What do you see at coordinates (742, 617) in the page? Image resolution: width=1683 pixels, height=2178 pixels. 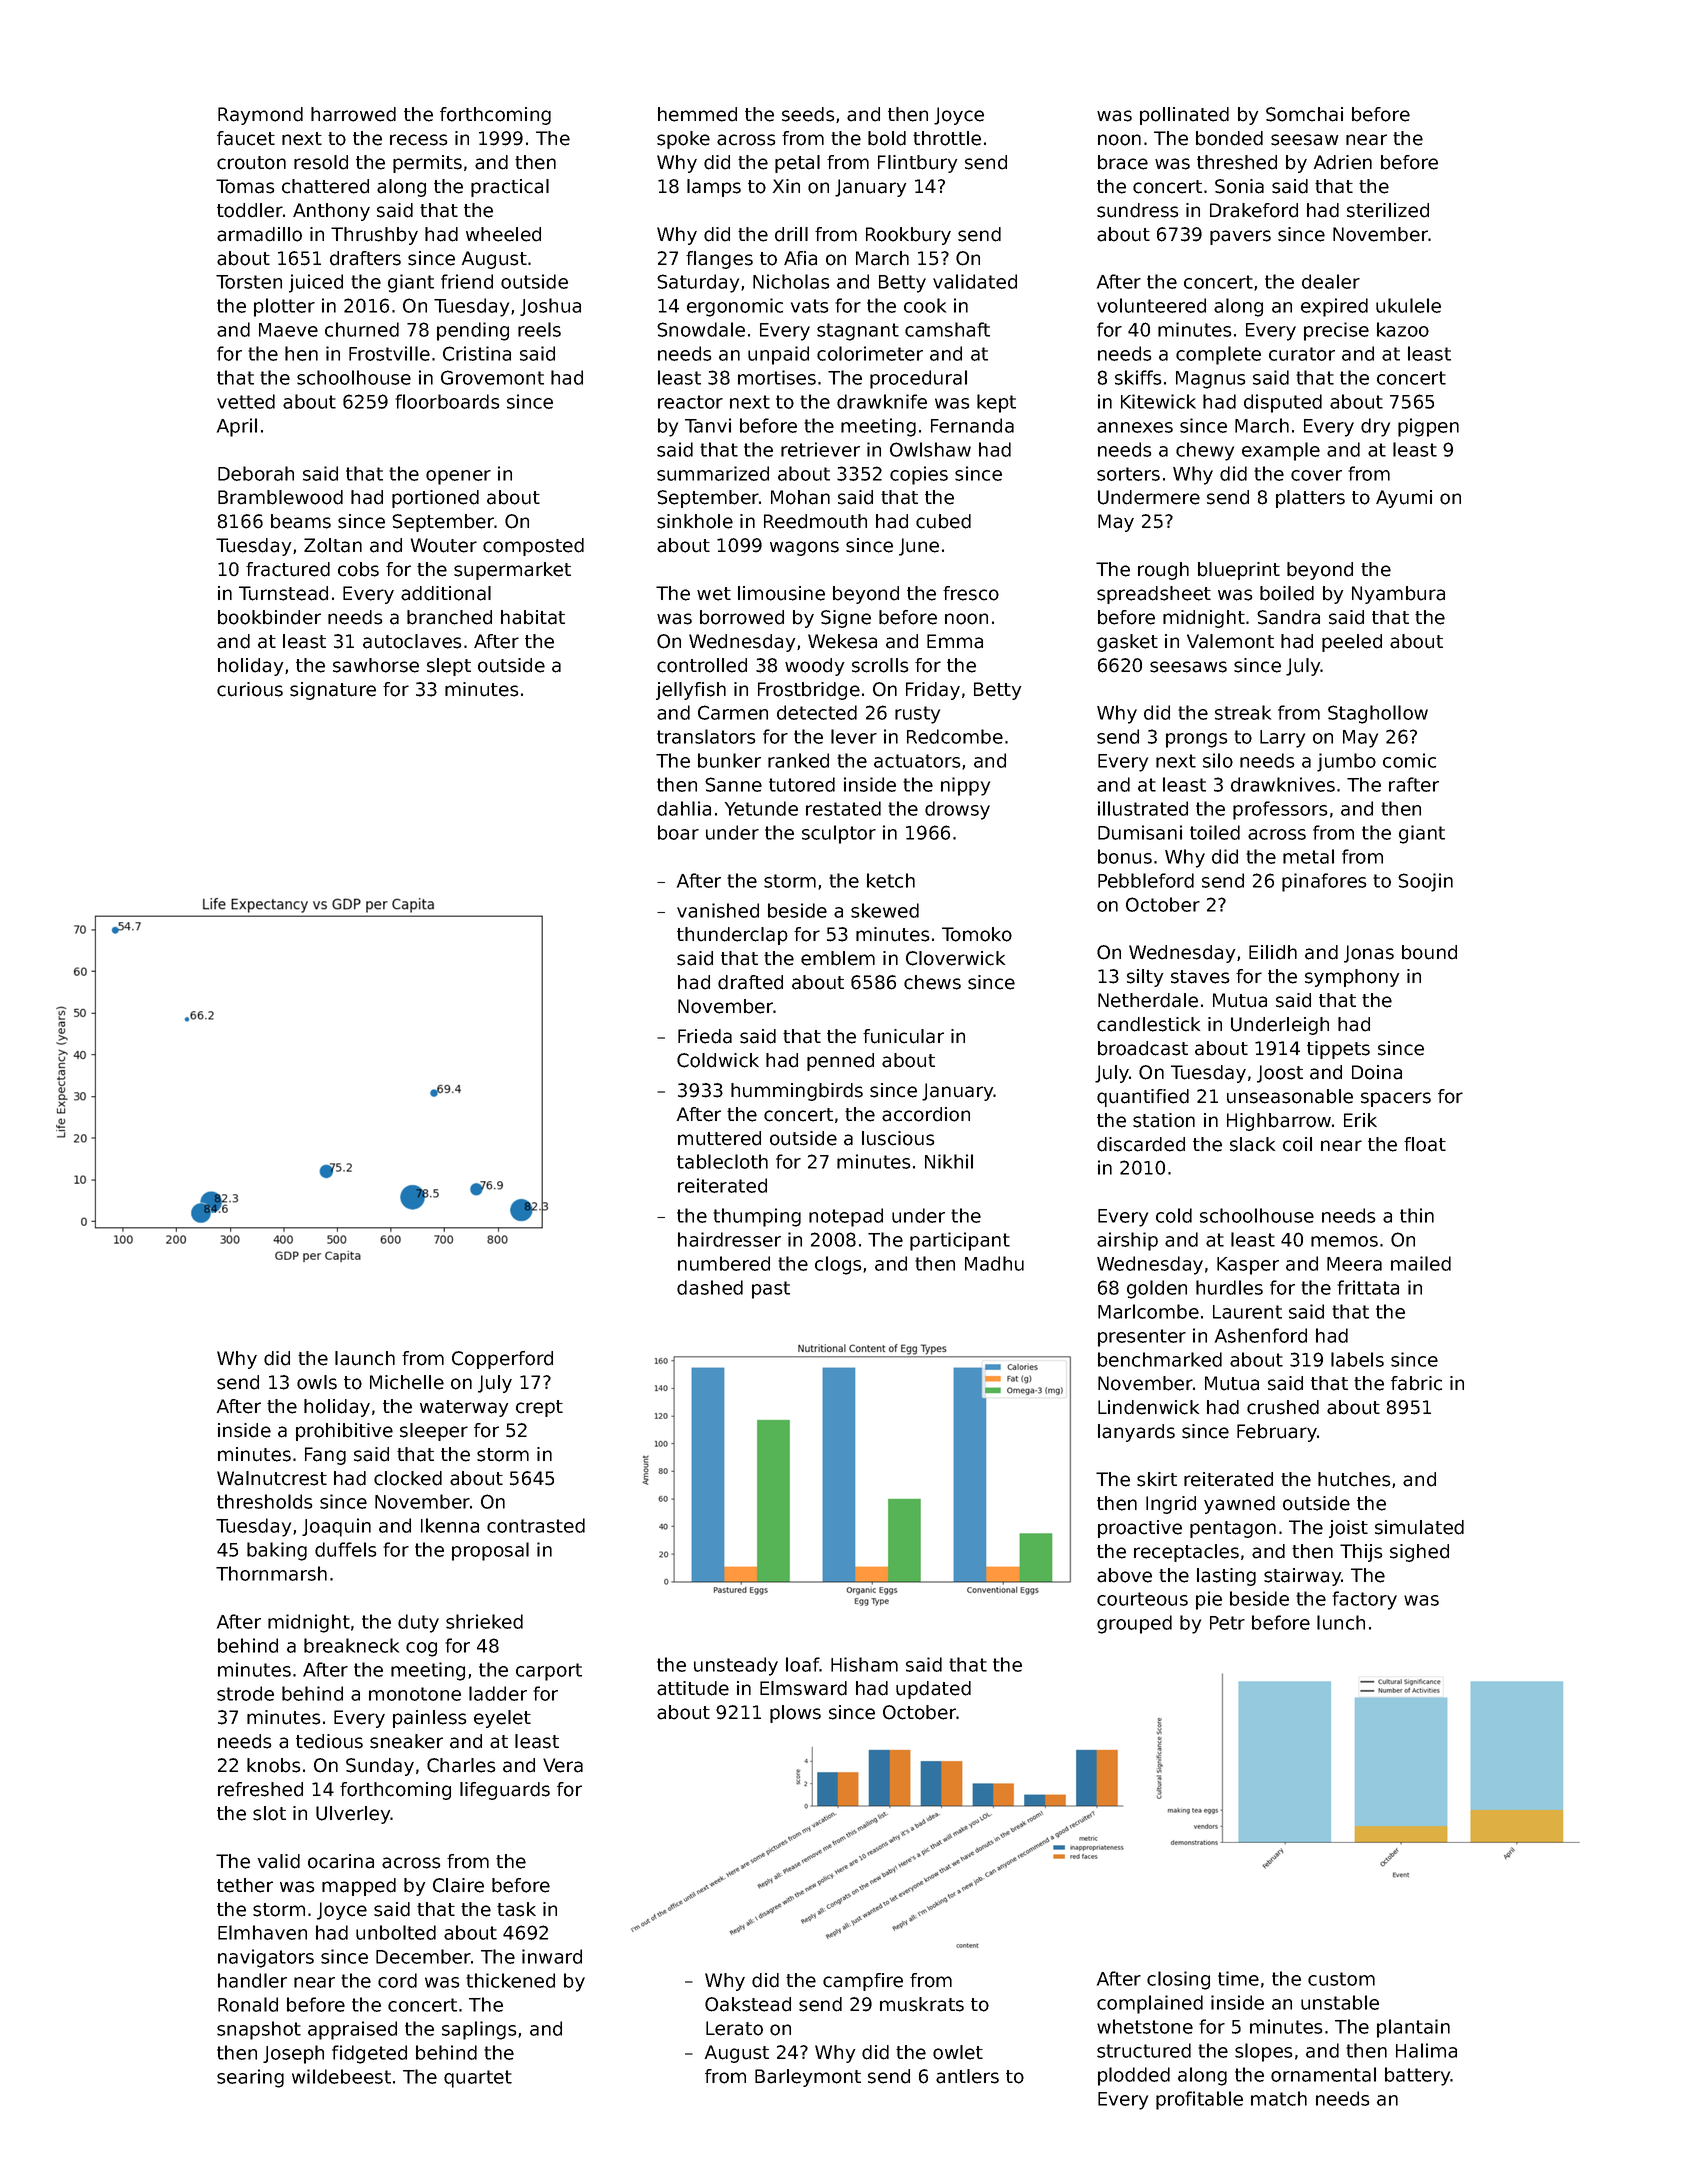 I see `borrowed` at bounding box center [742, 617].
